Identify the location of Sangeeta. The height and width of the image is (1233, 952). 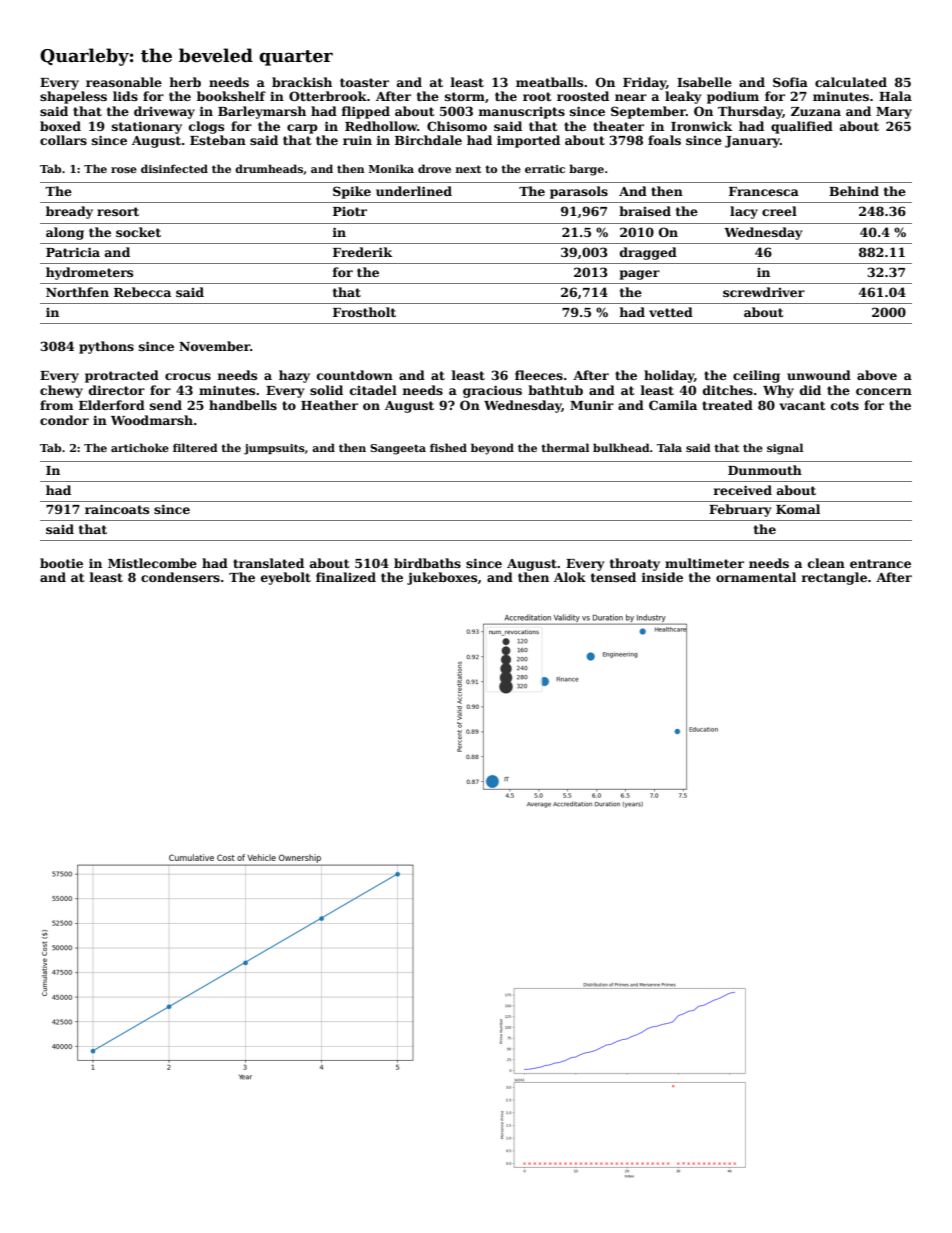
(398, 449).
